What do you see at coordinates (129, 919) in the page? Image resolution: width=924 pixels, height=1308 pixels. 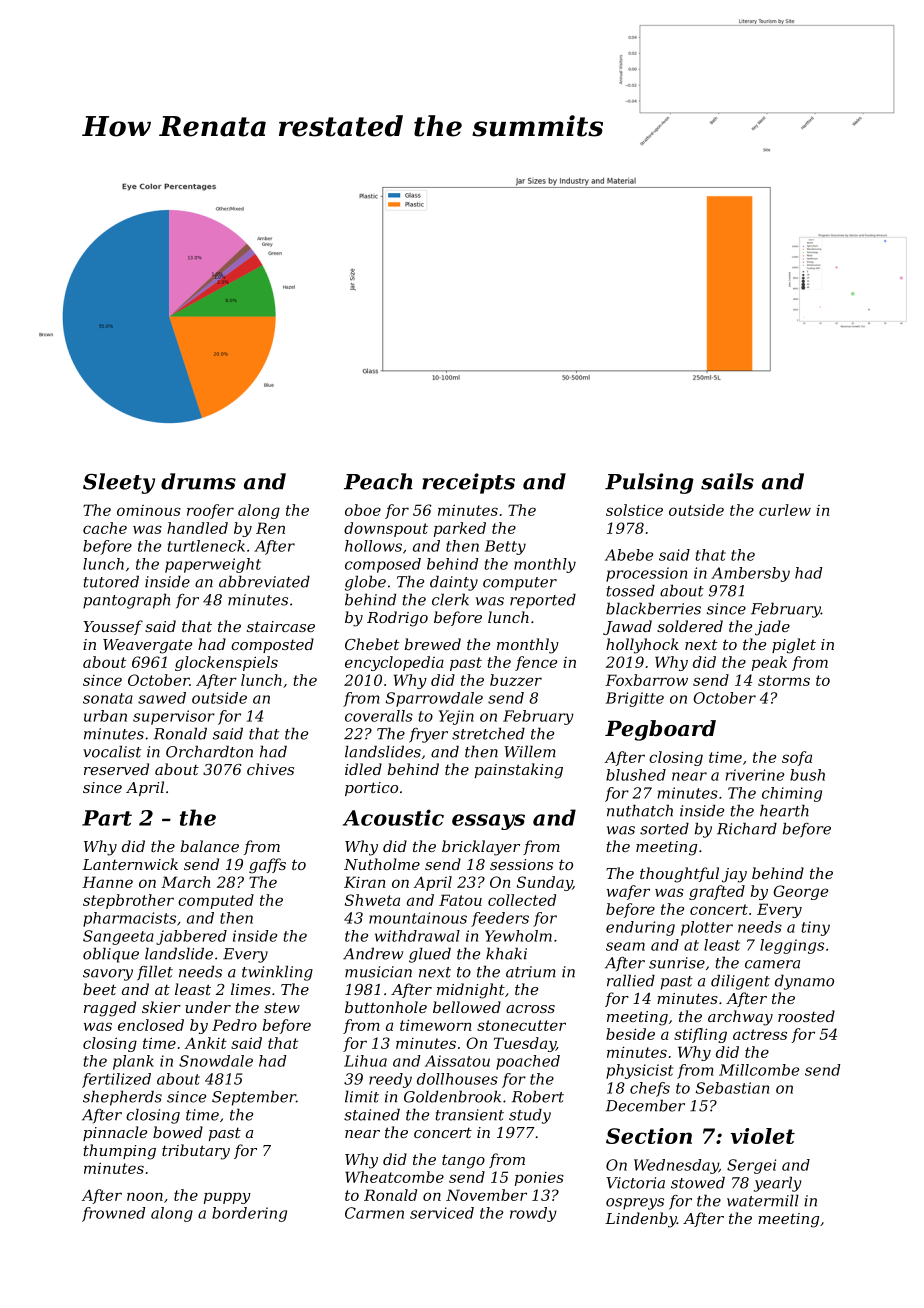 I see `pharmacists` at bounding box center [129, 919].
